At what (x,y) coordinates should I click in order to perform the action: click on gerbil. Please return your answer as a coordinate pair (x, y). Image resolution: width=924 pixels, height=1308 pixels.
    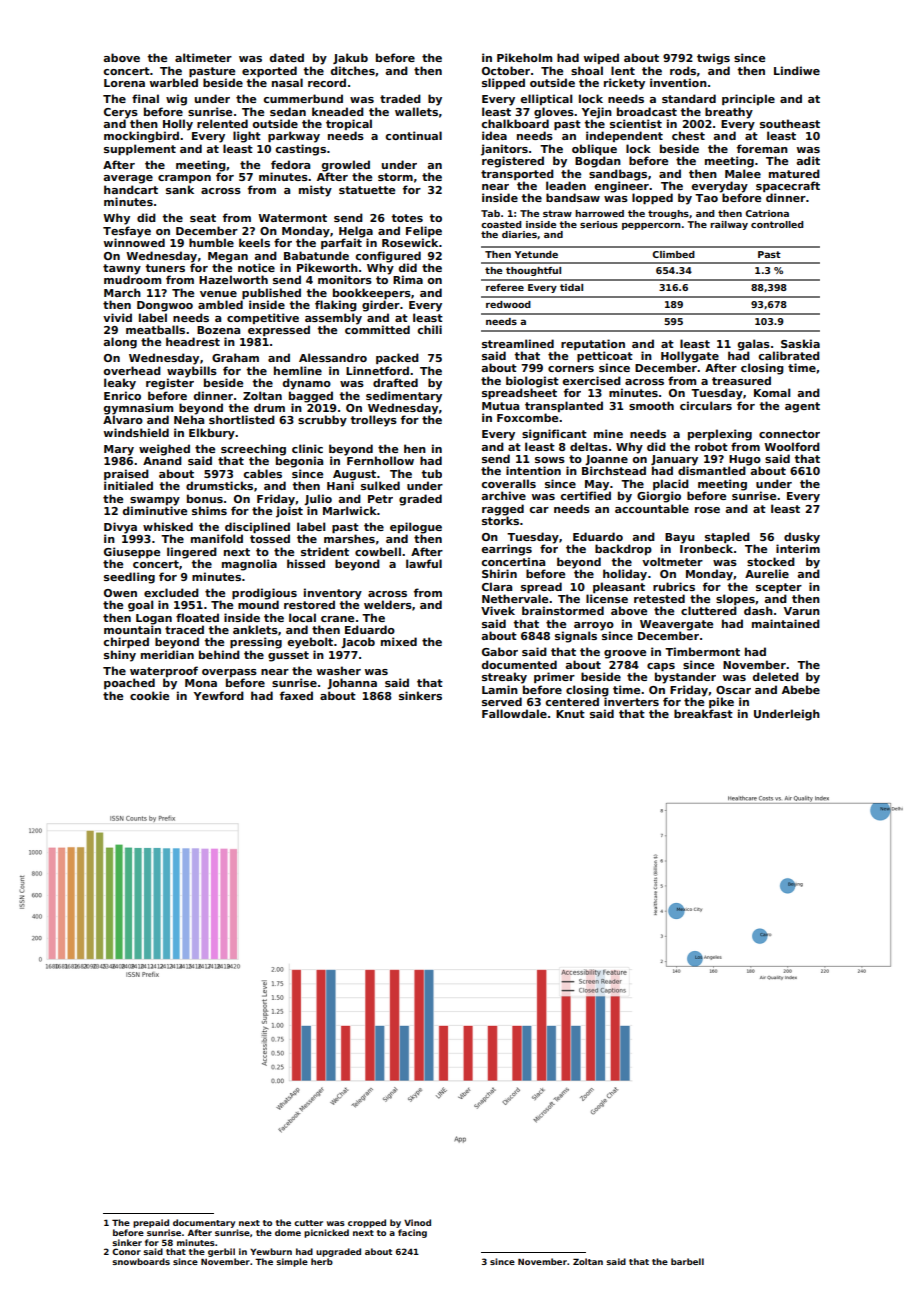
    Looking at the image, I should click on (221, 1252).
